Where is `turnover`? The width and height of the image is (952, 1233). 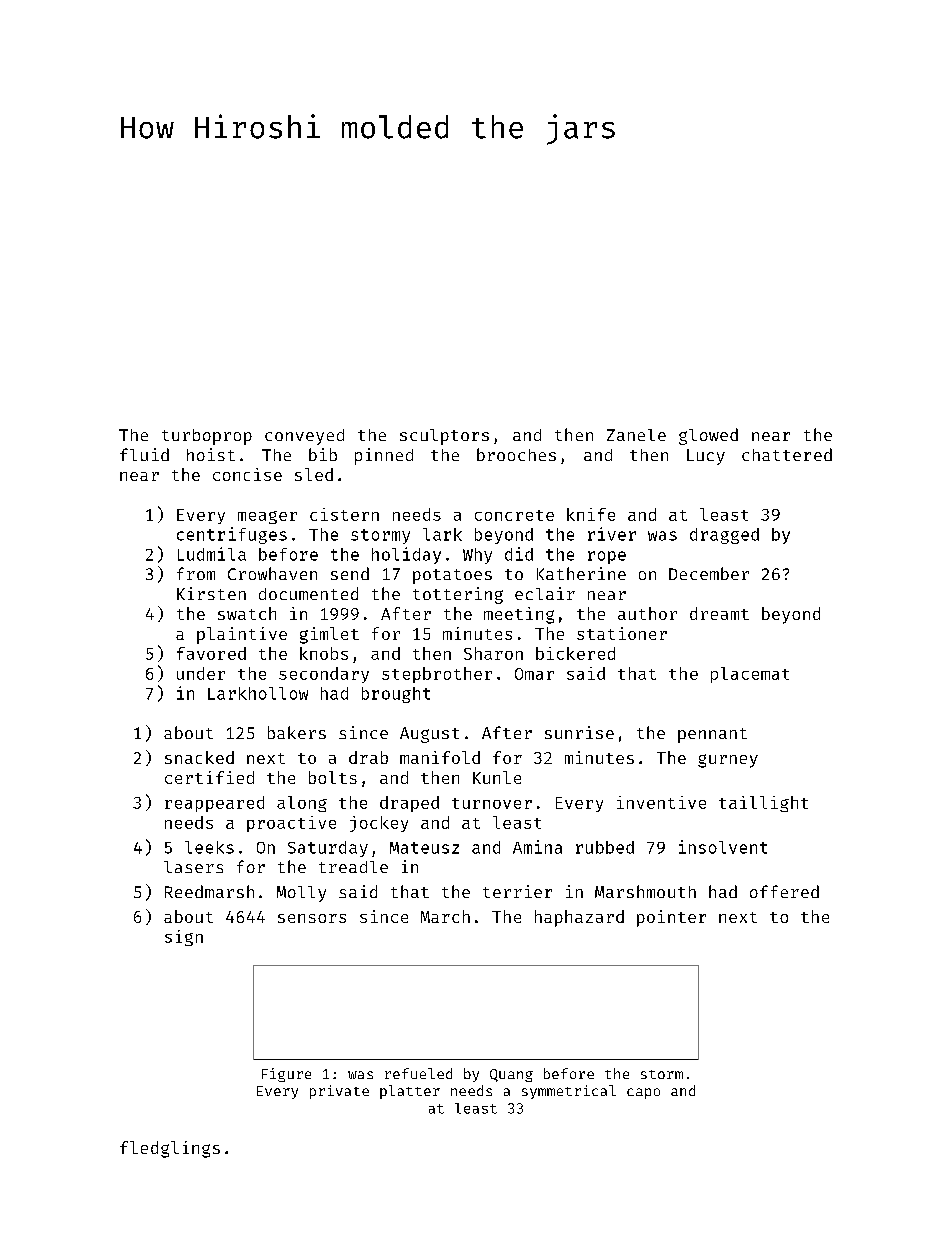 turnover is located at coordinates (492, 803).
